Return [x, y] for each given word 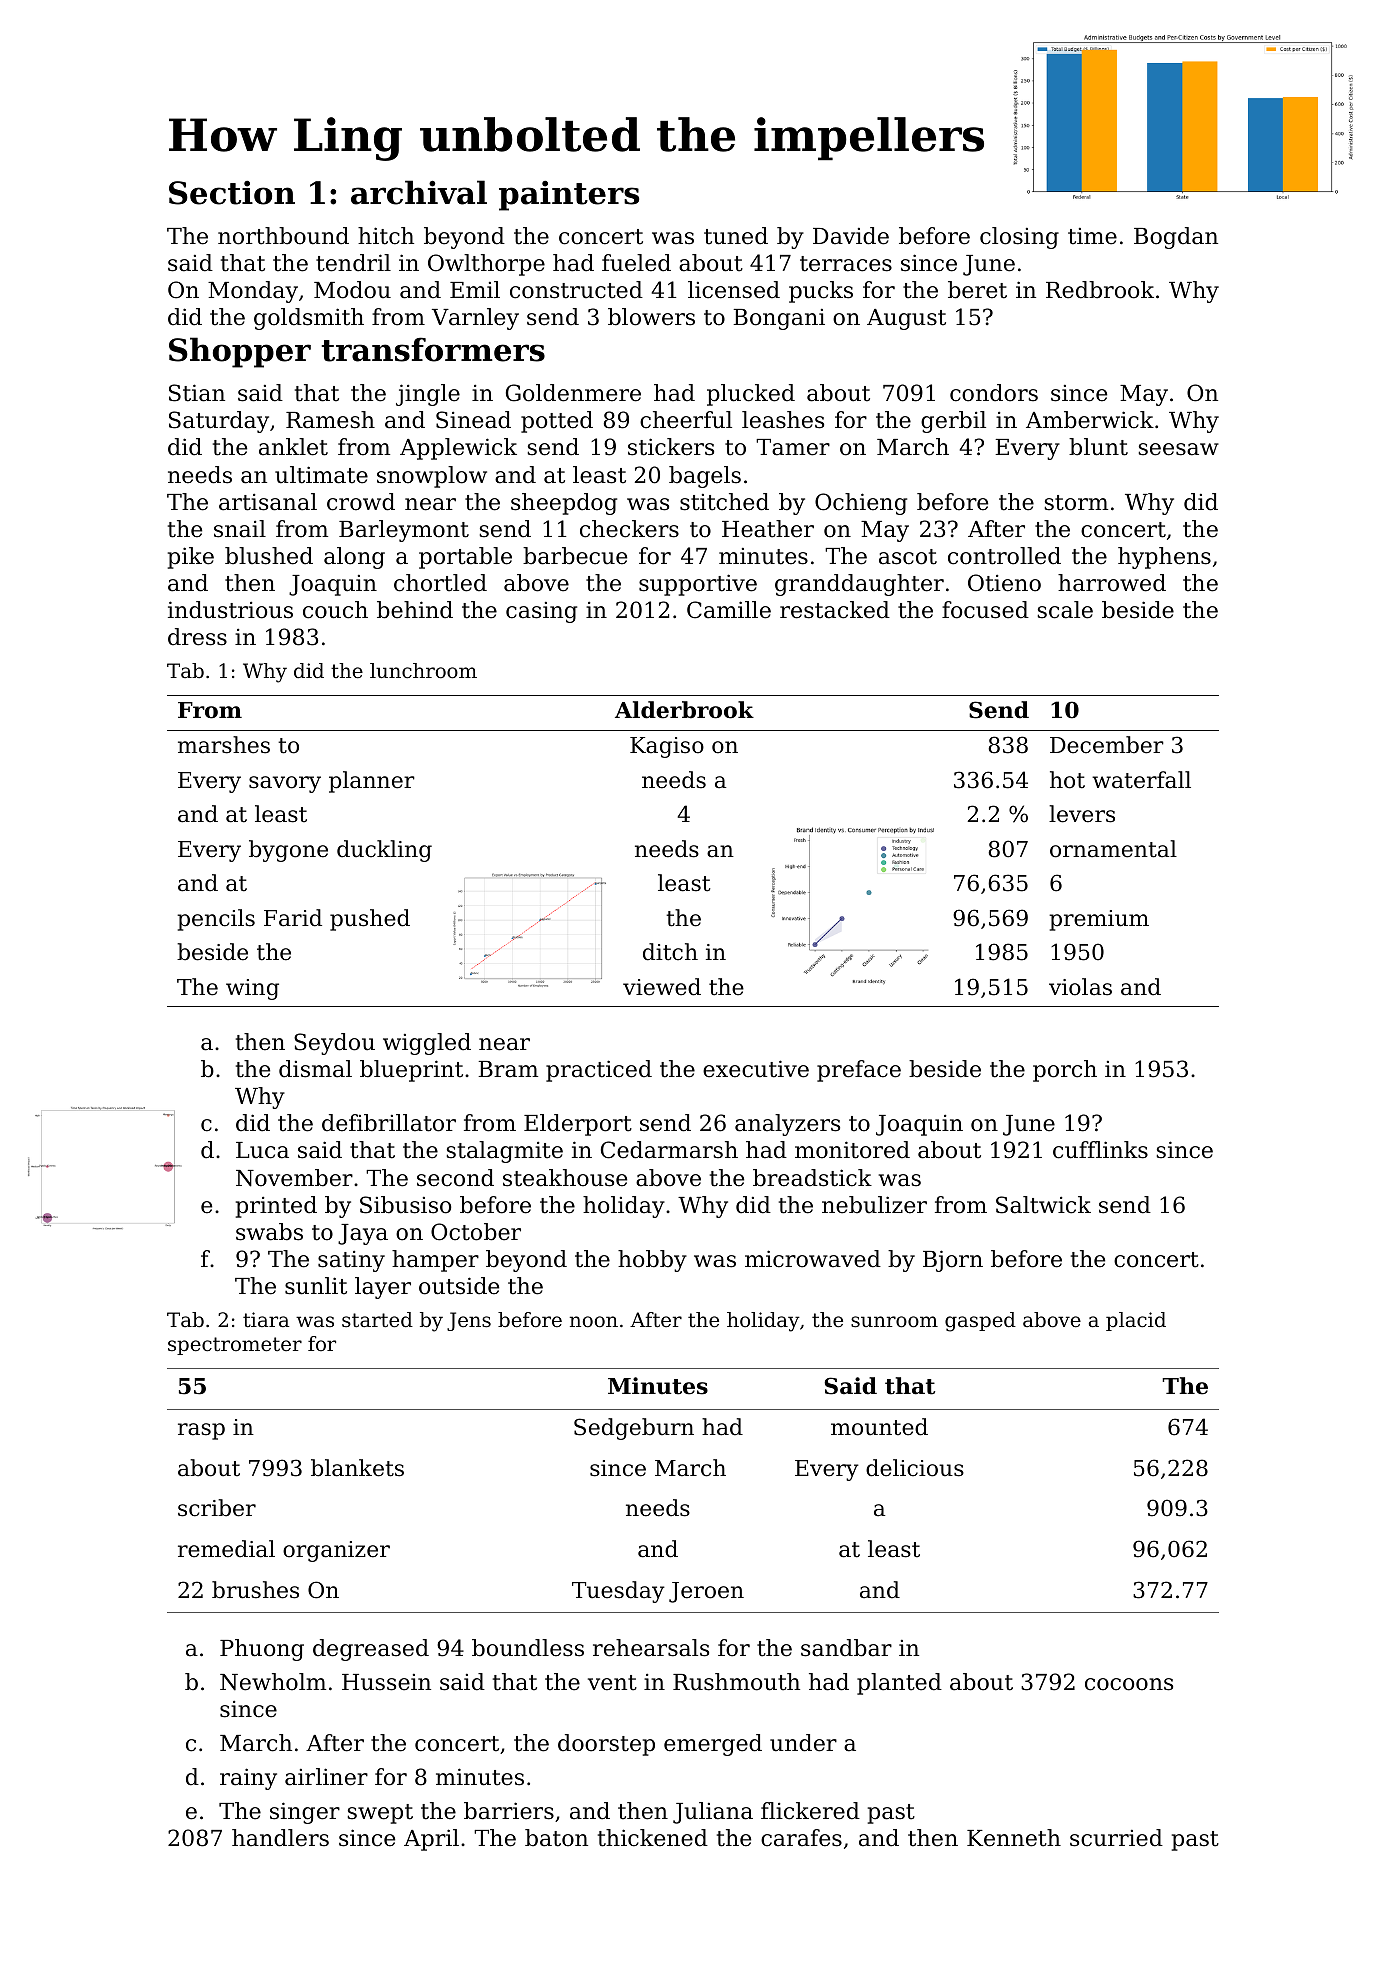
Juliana [713, 1813]
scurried [1116, 1838]
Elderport [578, 1125]
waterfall [1141, 780]
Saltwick [1043, 1205]
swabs [269, 1232]
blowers [651, 317]
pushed [370, 920]
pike [191, 558]
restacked [835, 610]
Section [232, 193]
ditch [670, 952]
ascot [908, 557]
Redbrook [1100, 290]
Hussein [386, 1682]
